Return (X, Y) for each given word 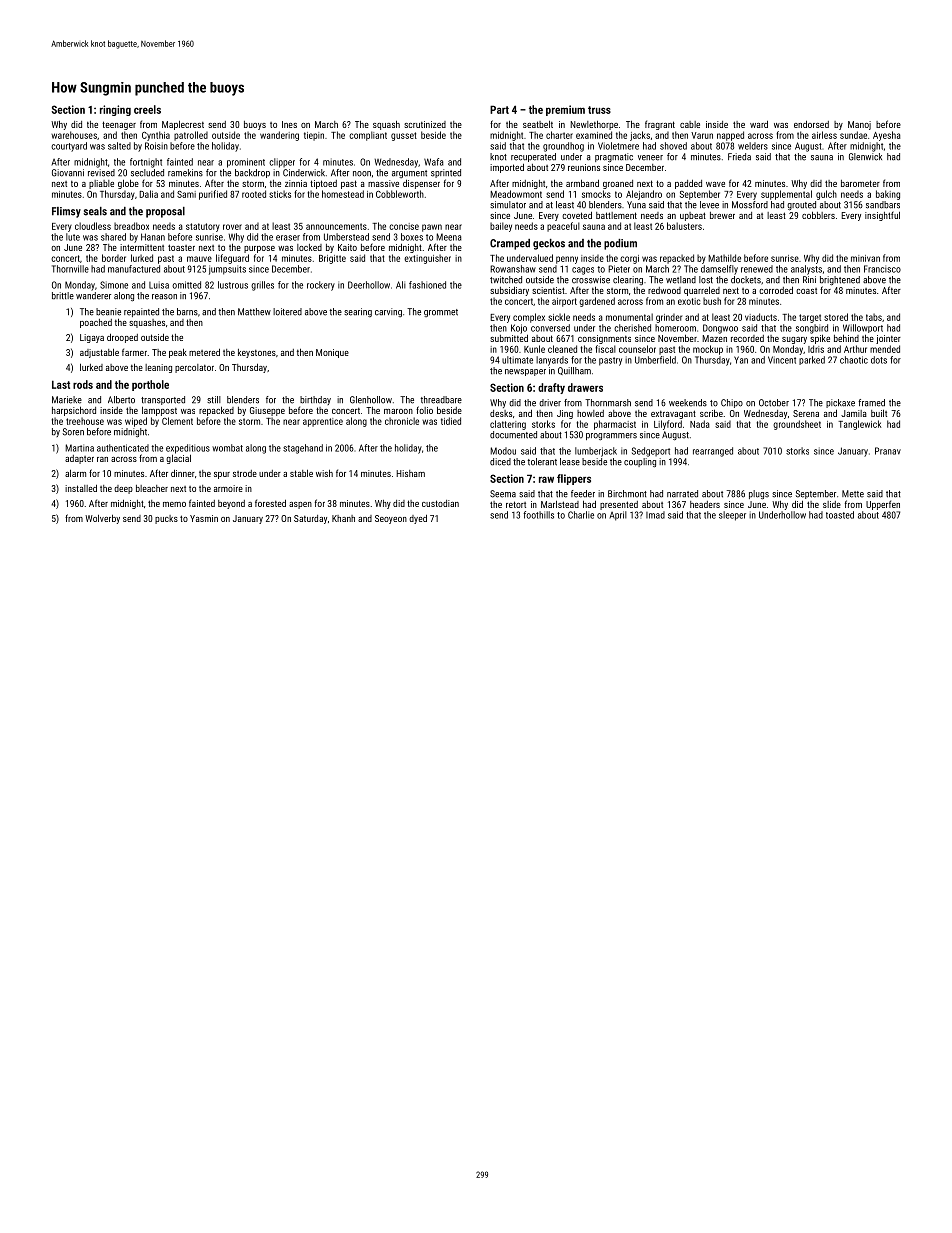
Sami (186, 194)
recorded (747, 338)
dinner (183, 473)
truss (599, 110)
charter (559, 135)
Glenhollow (371, 400)
